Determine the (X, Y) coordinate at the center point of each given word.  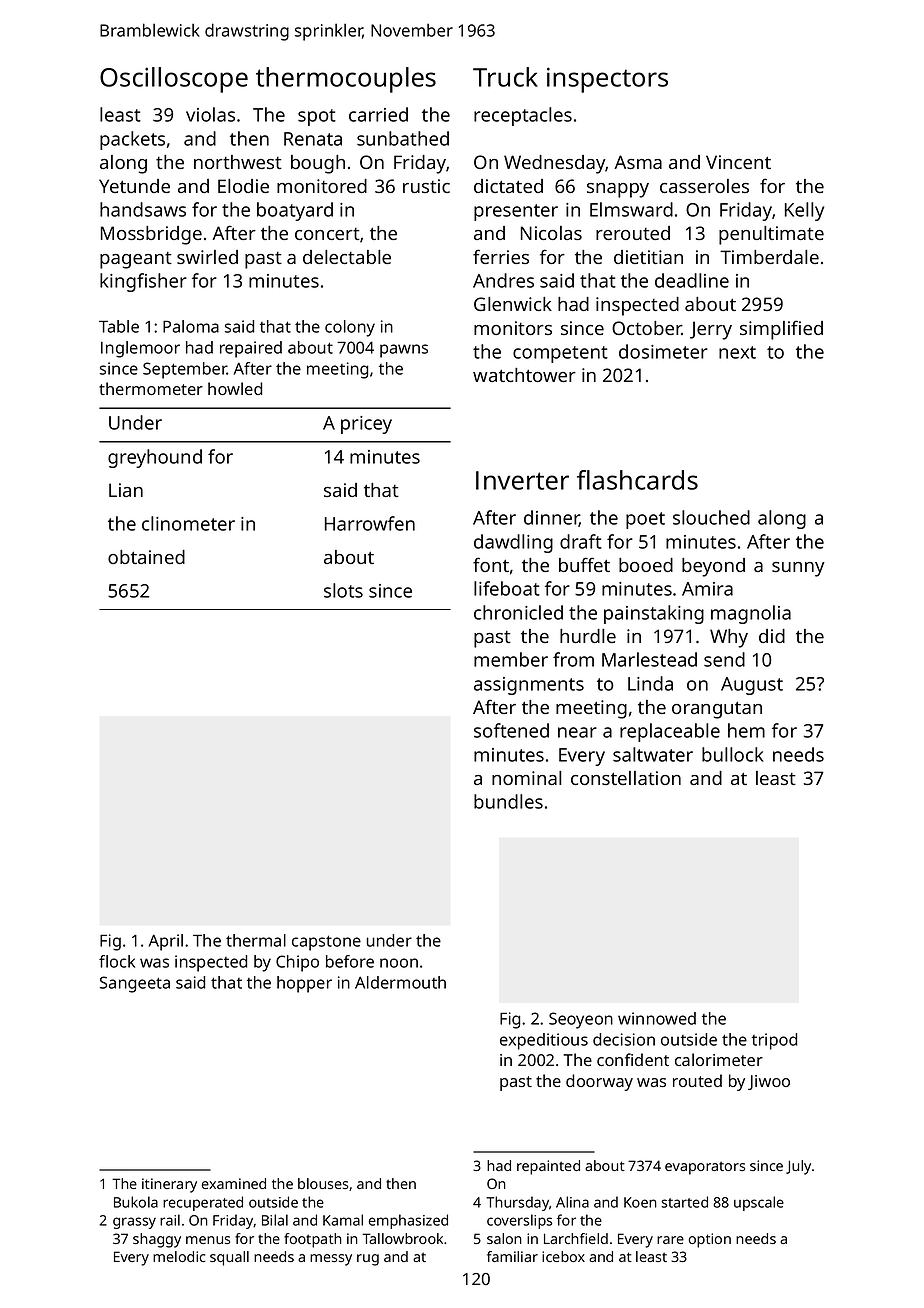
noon (399, 963)
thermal (256, 940)
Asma (638, 162)
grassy (134, 1223)
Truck (505, 77)
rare (670, 1240)
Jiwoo (769, 1082)
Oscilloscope (174, 80)
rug (368, 1260)
